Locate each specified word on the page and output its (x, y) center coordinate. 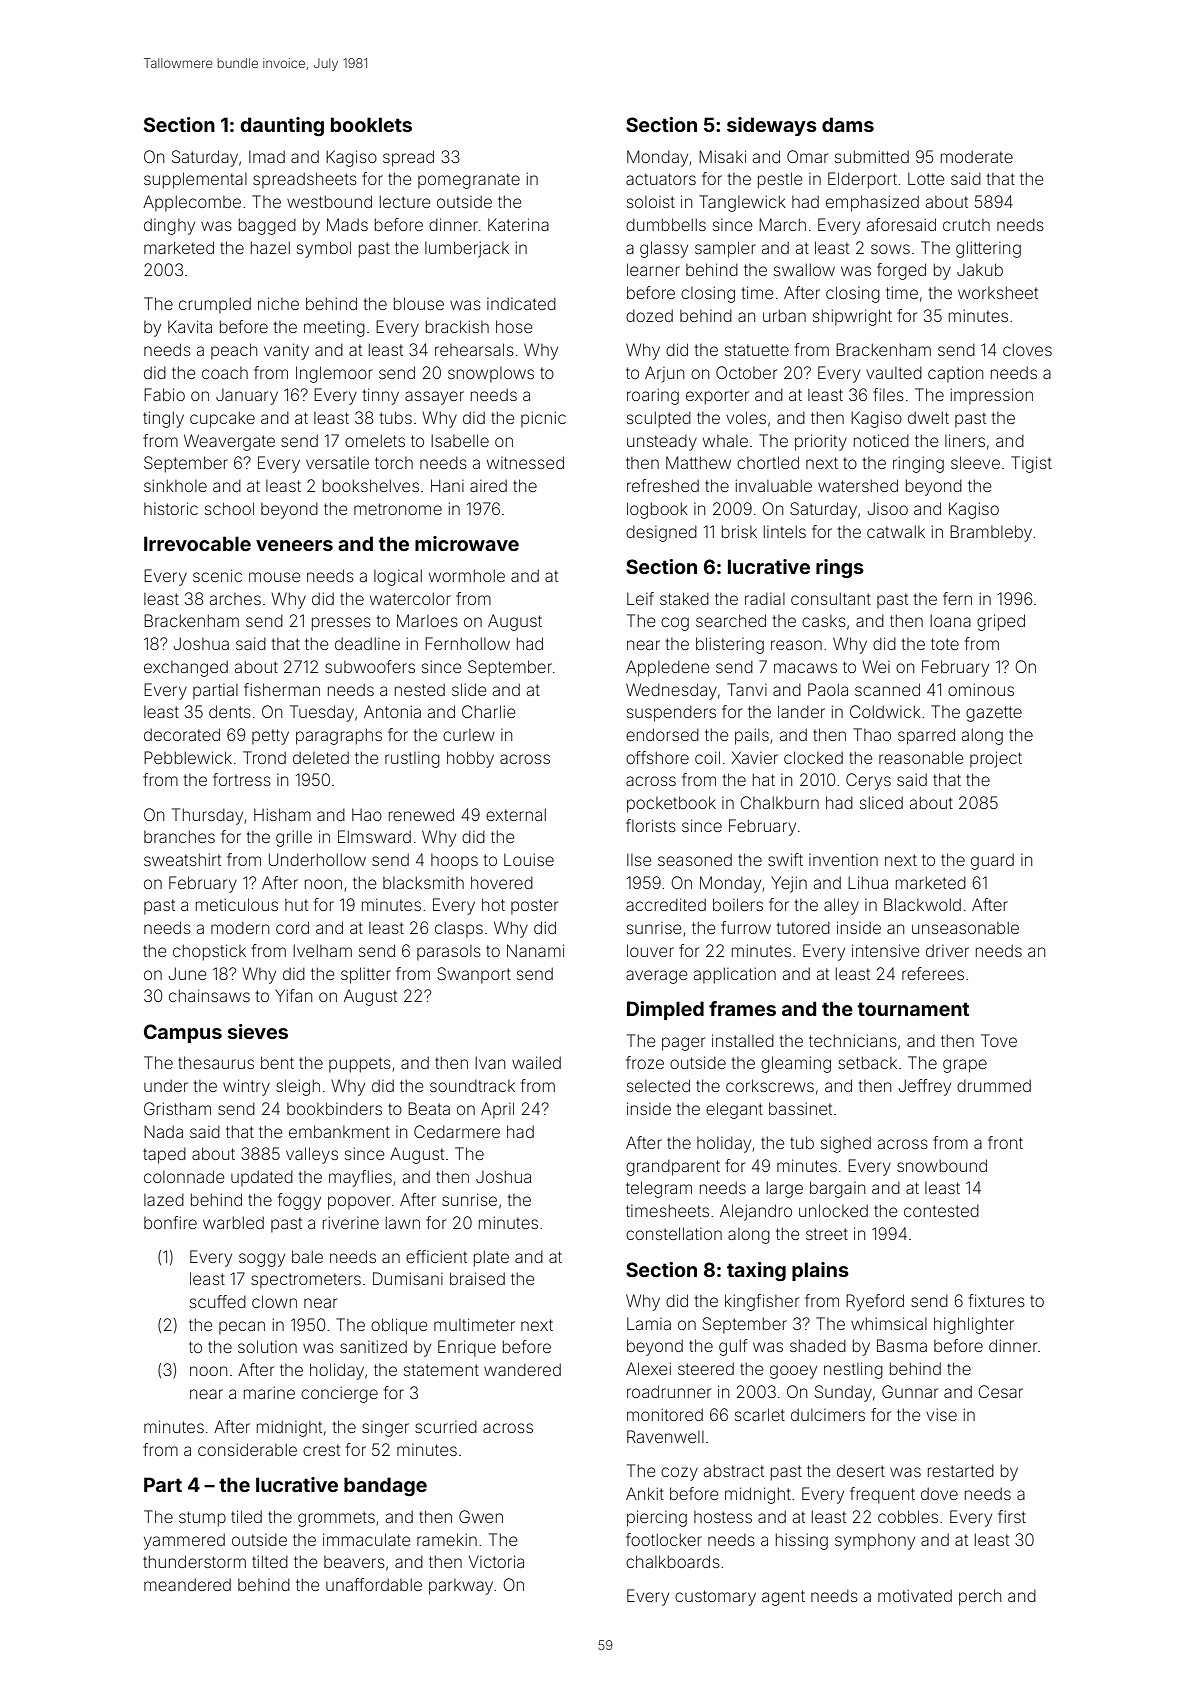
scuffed (218, 1301)
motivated (915, 1595)
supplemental (195, 180)
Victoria (496, 1561)
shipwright (852, 317)
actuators (661, 179)
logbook (657, 510)
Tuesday (322, 713)
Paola (828, 689)
